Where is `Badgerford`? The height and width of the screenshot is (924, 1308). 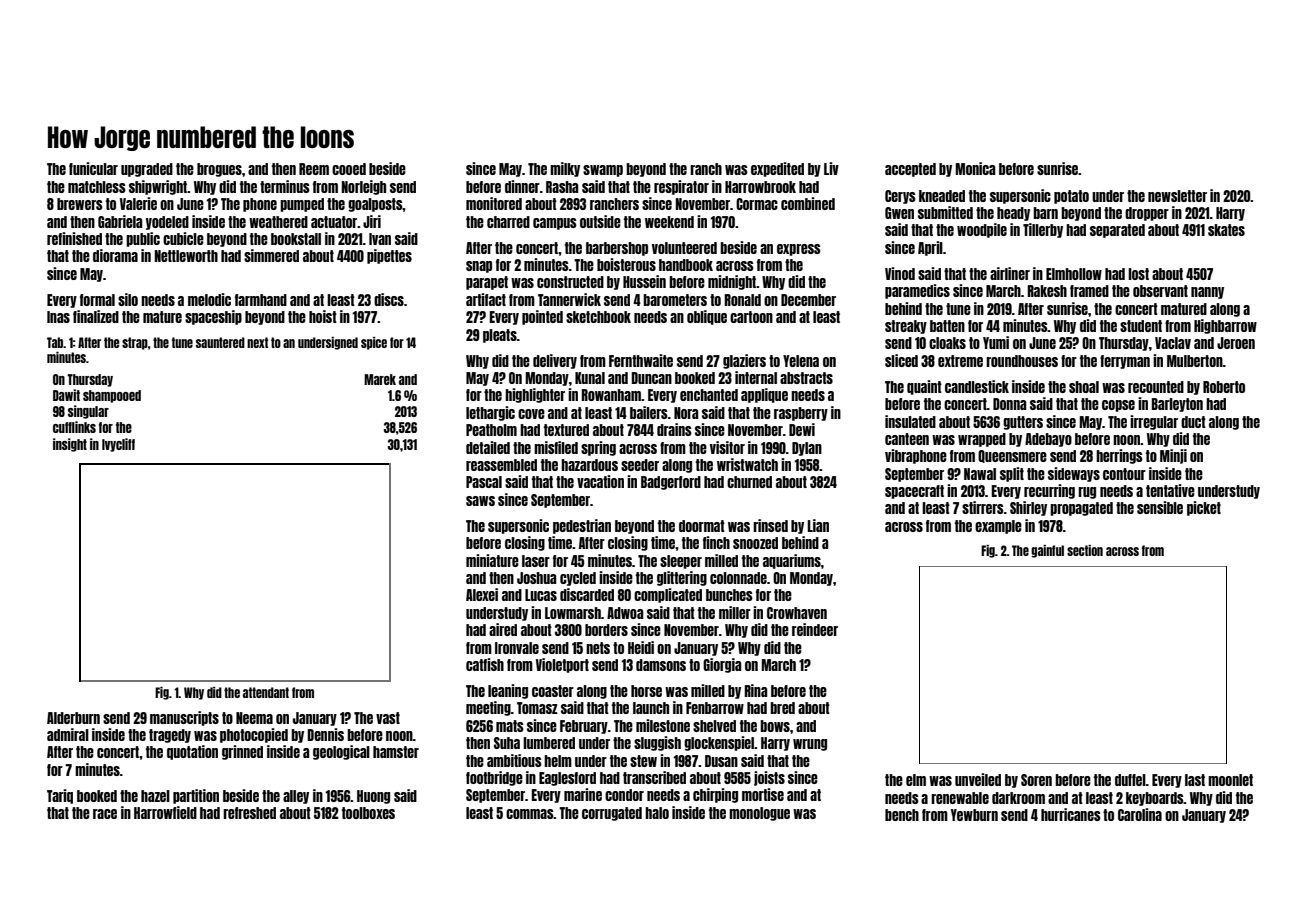 Badgerford is located at coordinates (671, 483).
